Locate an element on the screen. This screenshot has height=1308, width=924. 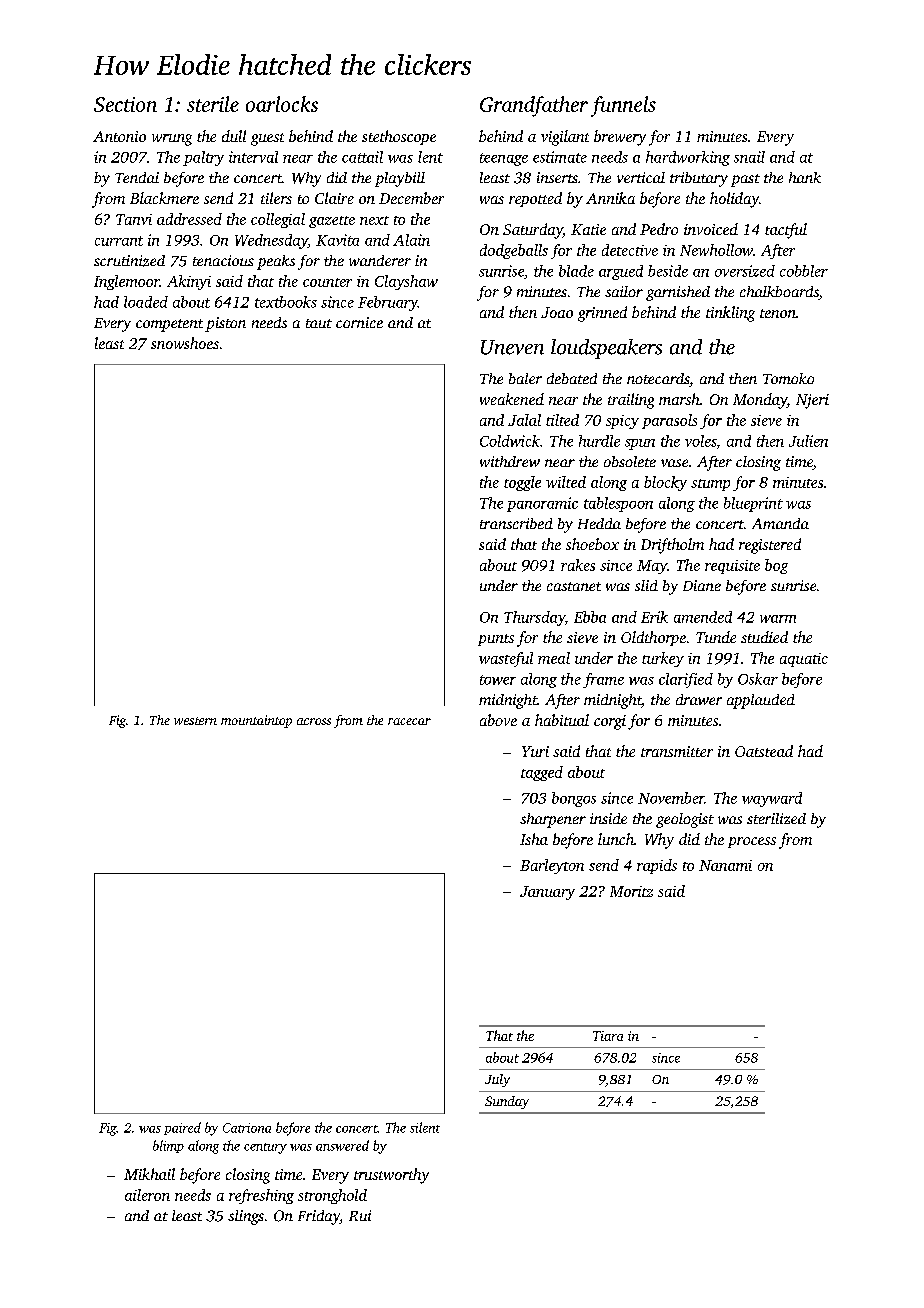
Diane is located at coordinates (702, 585).
